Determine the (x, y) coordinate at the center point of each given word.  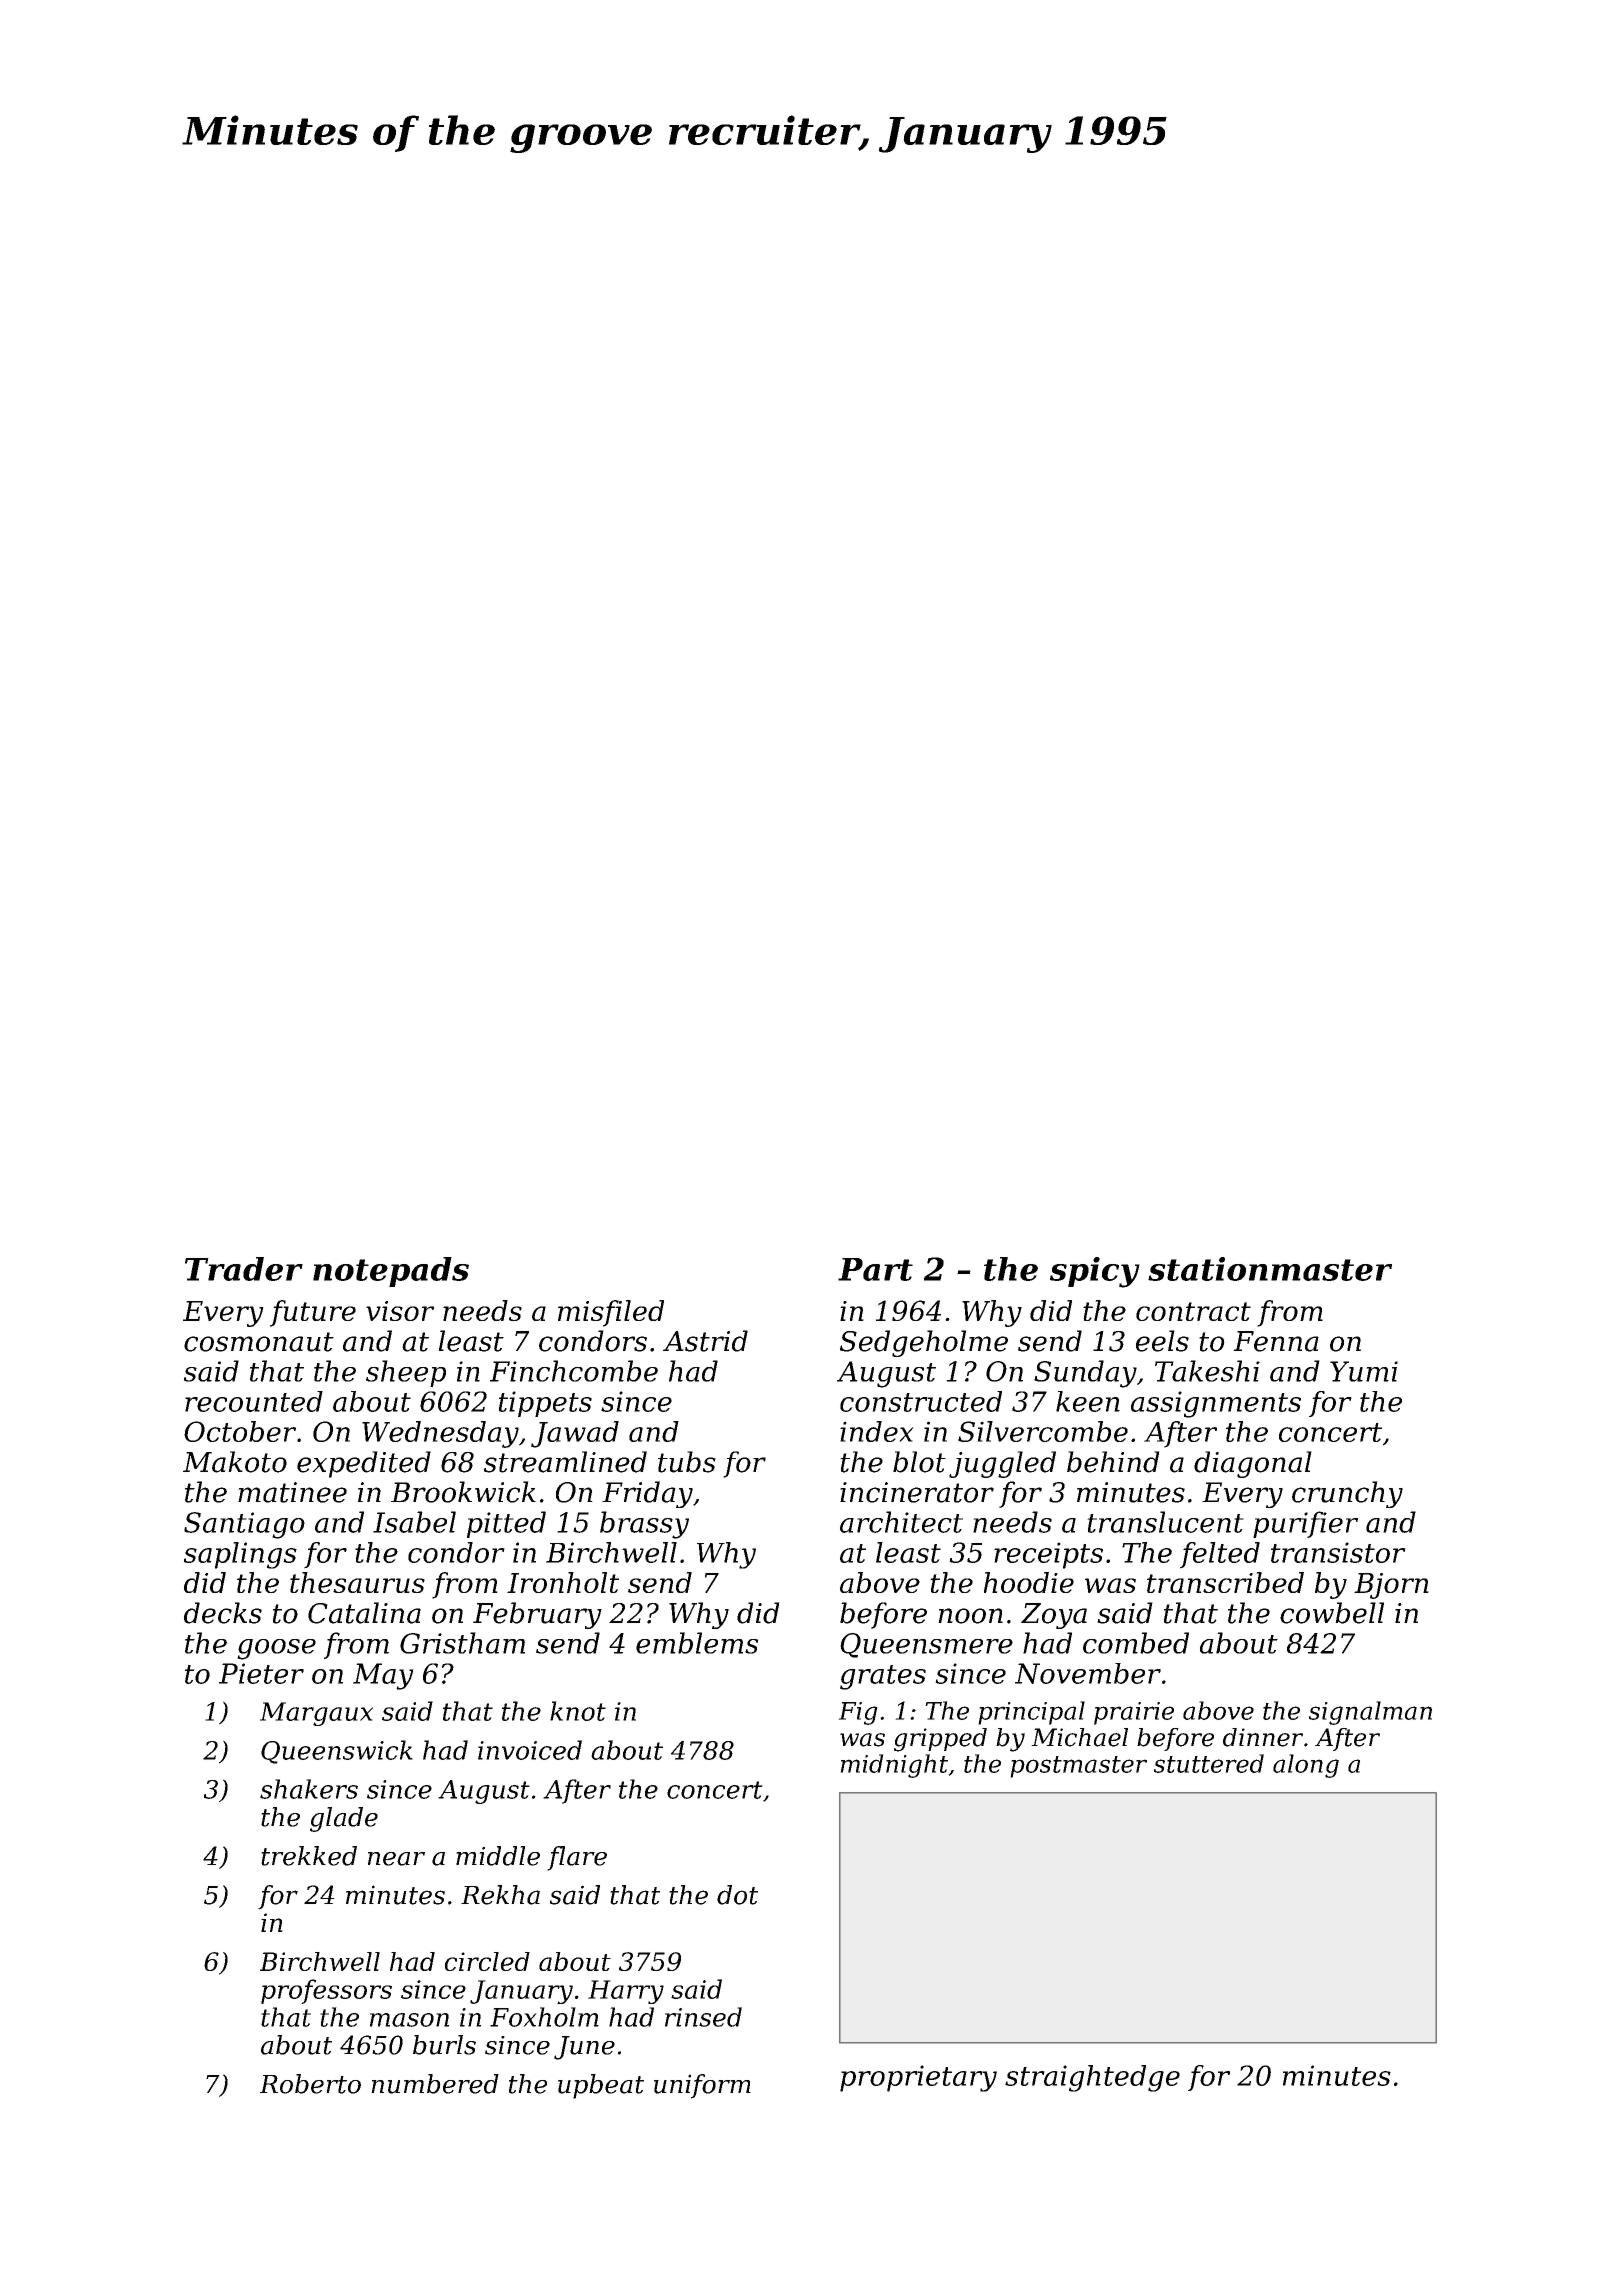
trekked (309, 1856)
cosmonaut (259, 1342)
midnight (894, 1766)
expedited (364, 1464)
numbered (435, 2084)
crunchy (1347, 1494)
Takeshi (1207, 1371)
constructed (921, 1401)
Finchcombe (574, 1371)
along (1306, 1766)
